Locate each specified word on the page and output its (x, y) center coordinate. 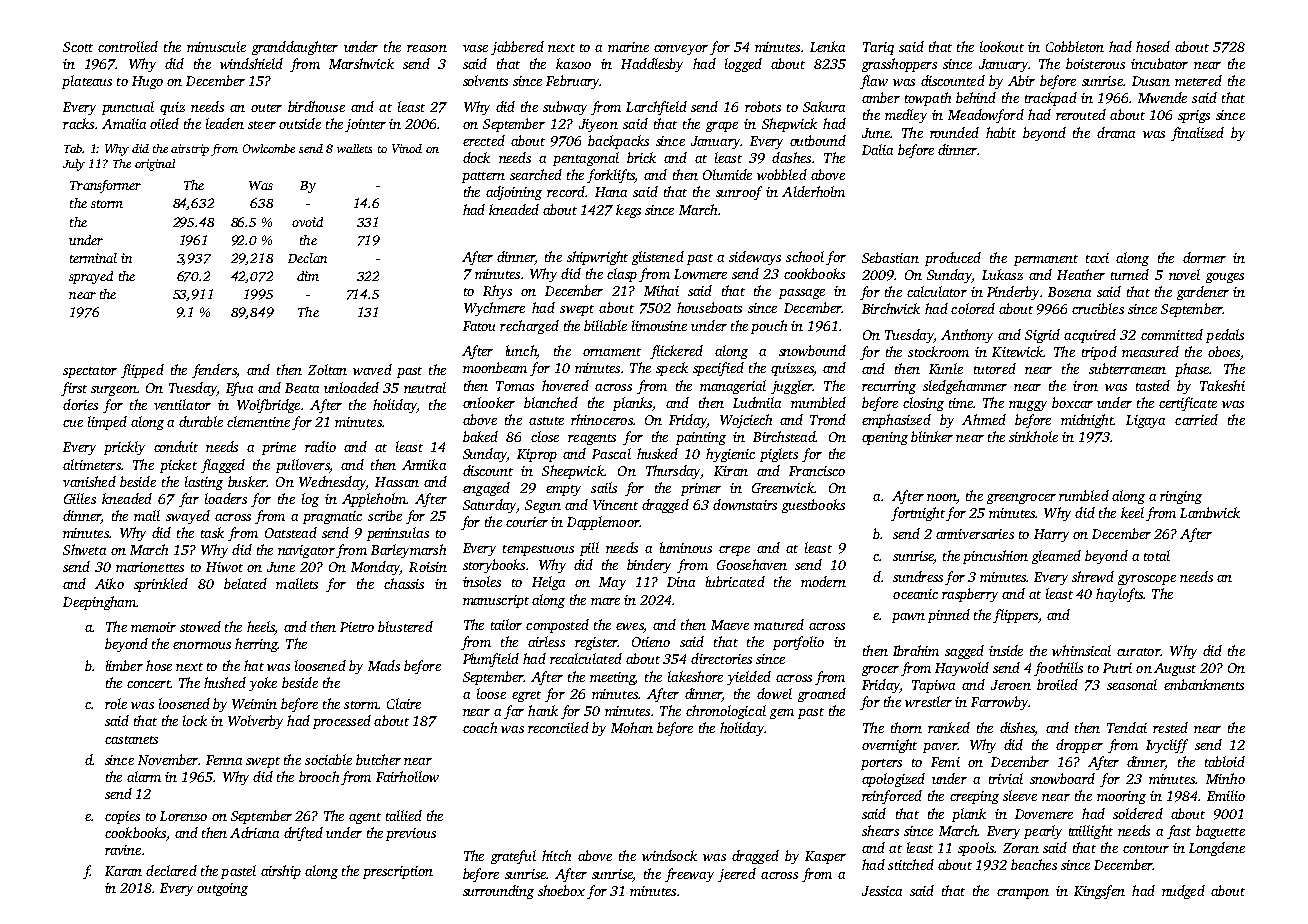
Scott (78, 47)
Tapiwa (933, 686)
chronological (726, 712)
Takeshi (1222, 385)
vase (475, 48)
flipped (142, 371)
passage (802, 294)
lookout (1002, 46)
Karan (123, 871)
